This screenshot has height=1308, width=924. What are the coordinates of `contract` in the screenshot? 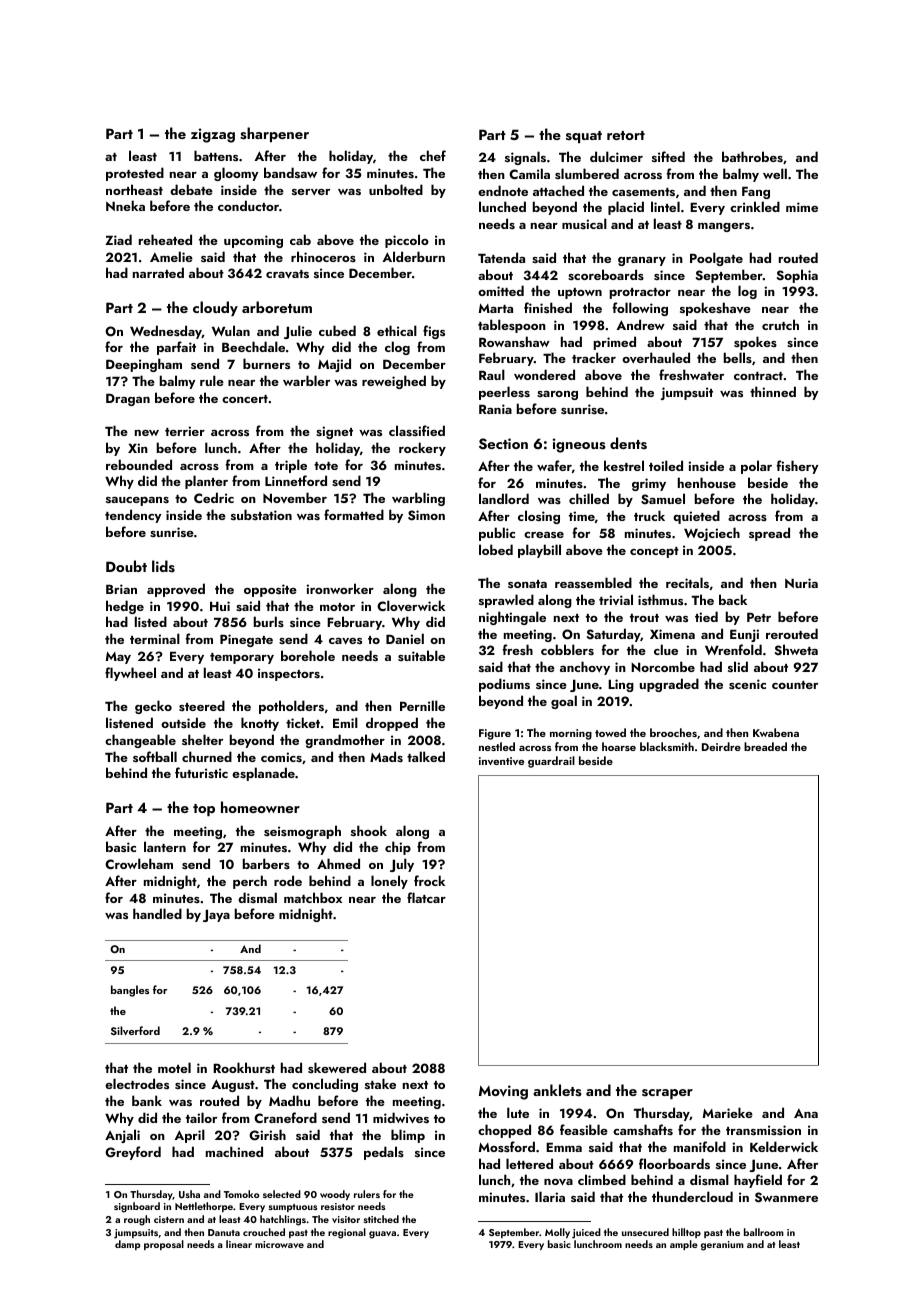 It's located at (758, 376).
